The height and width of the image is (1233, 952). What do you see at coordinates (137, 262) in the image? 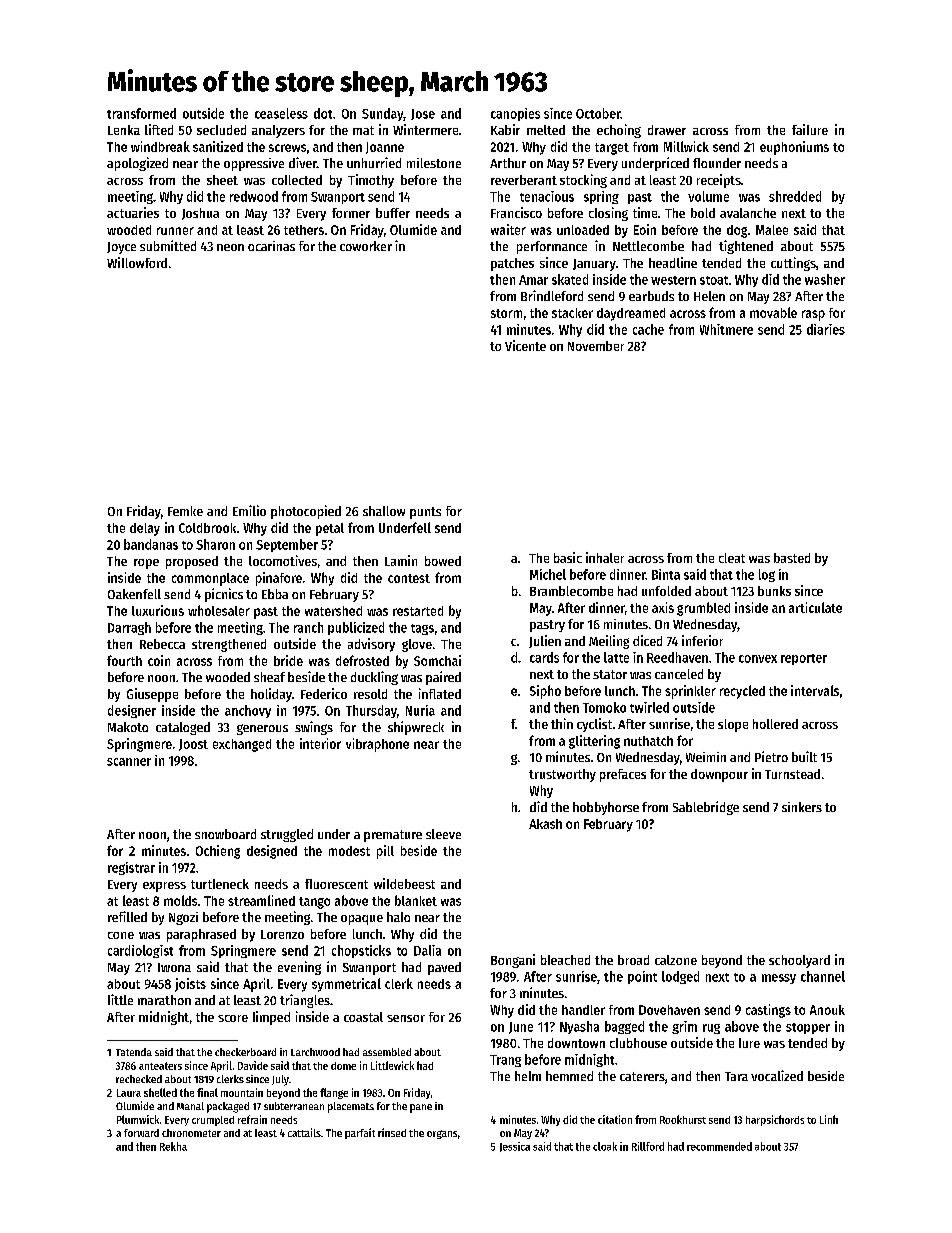
I see `Willowford` at bounding box center [137, 262].
